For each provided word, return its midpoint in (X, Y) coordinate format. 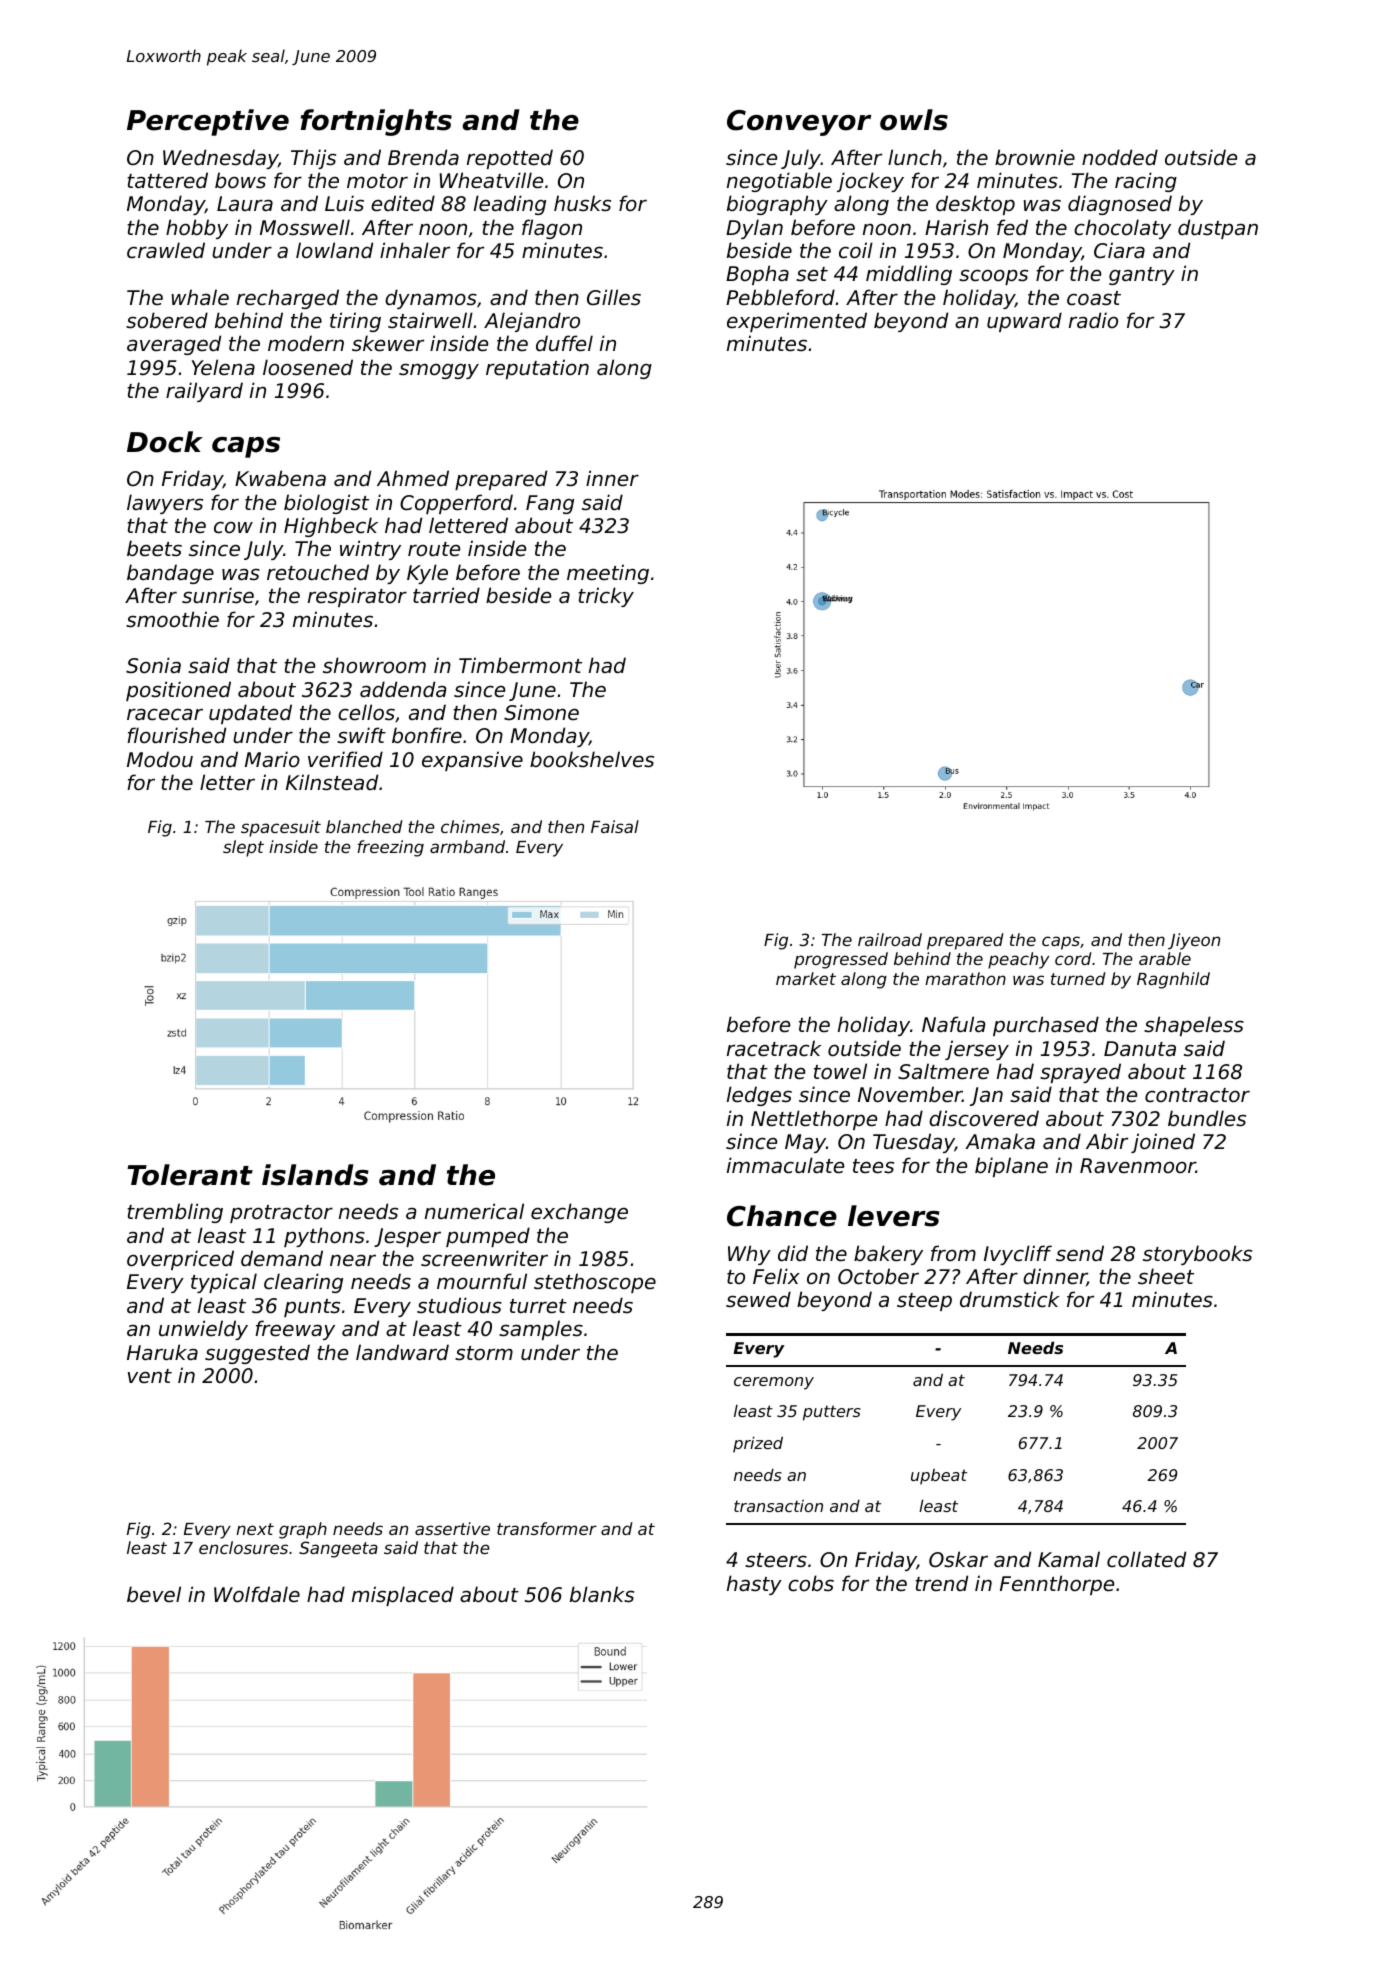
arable (1165, 958)
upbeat (939, 1477)
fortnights (376, 122)
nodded (1120, 157)
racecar (165, 714)
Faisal (615, 826)
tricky (606, 597)
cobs (811, 1583)
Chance (782, 1216)
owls (914, 120)
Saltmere (943, 1071)
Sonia (153, 665)
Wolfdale (257, 1594)
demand (282, 1258)
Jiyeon (1194, 941)
